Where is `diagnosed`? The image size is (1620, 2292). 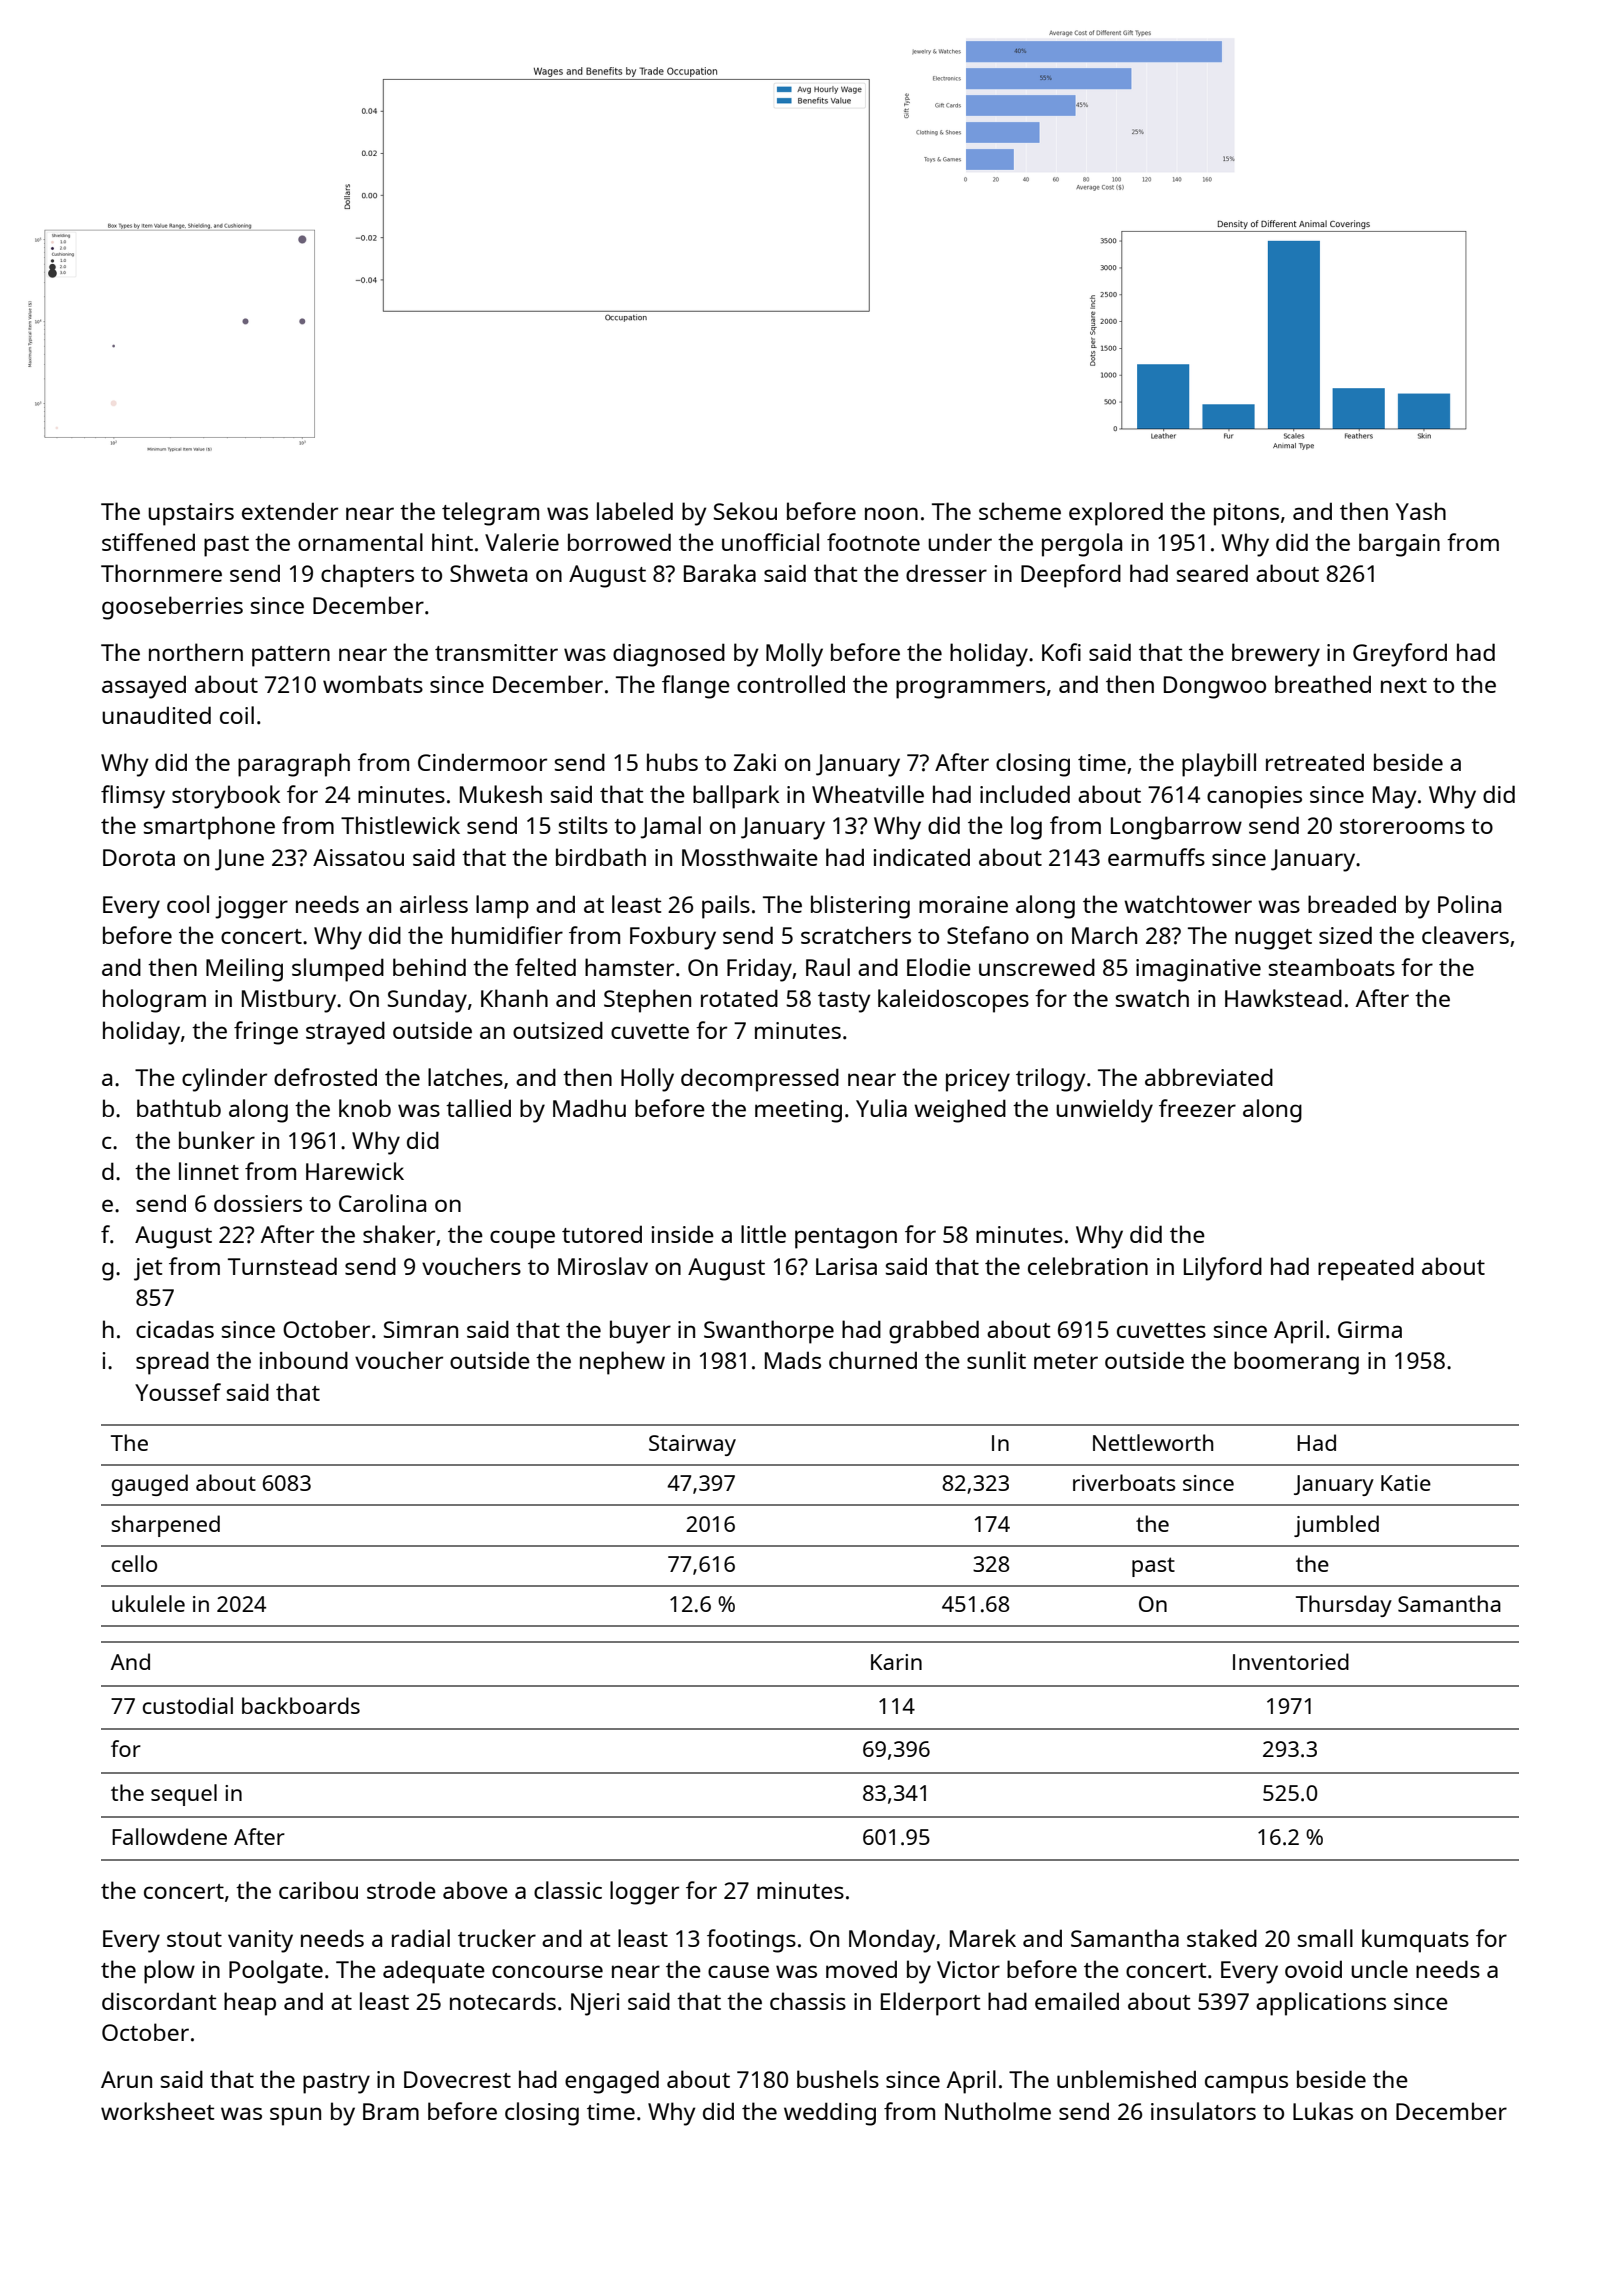
diagnosed is located at coordinates (669, 655).
